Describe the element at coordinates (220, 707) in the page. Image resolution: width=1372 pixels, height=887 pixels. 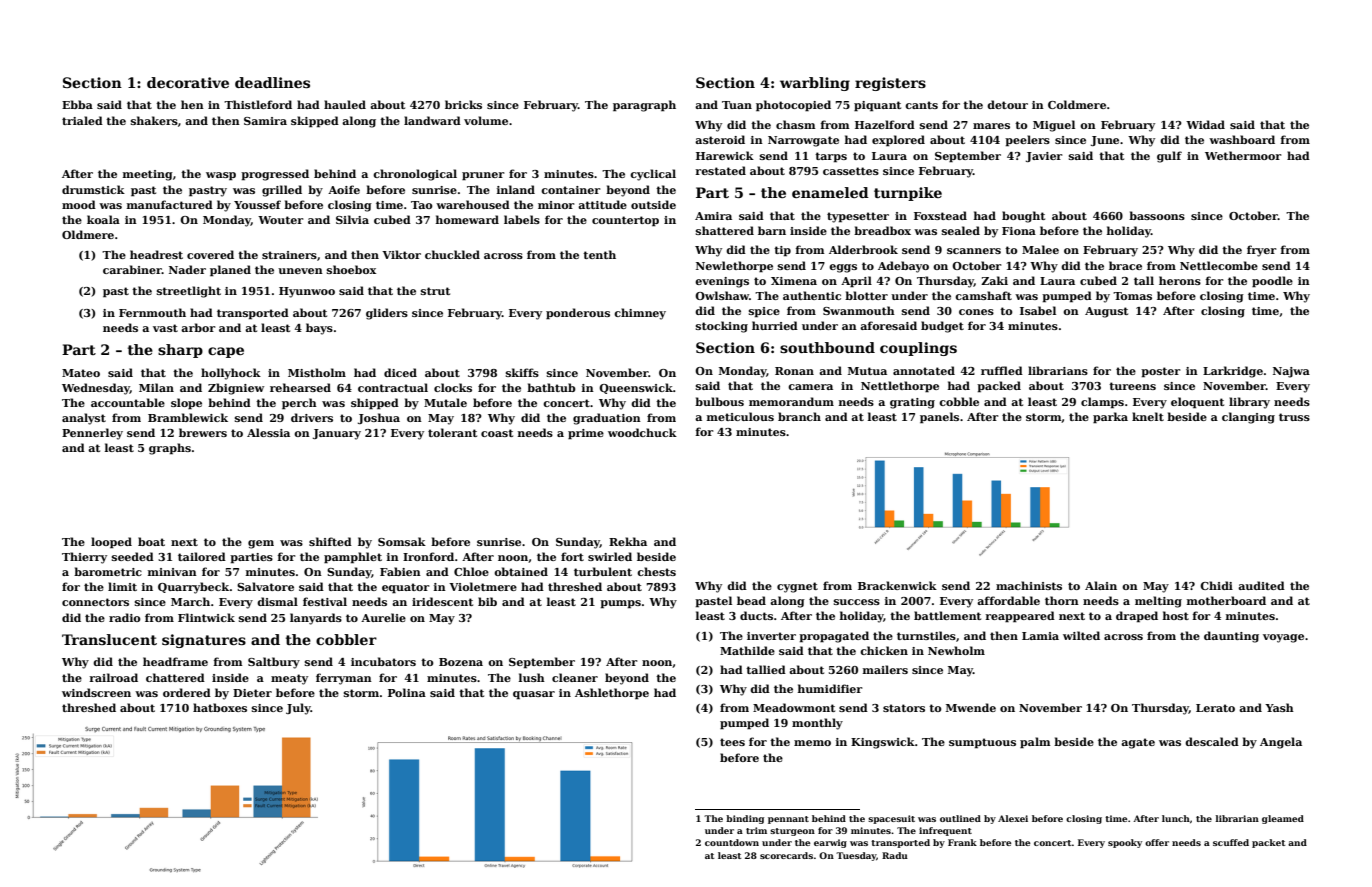
I see `hatboxes` at that location.
